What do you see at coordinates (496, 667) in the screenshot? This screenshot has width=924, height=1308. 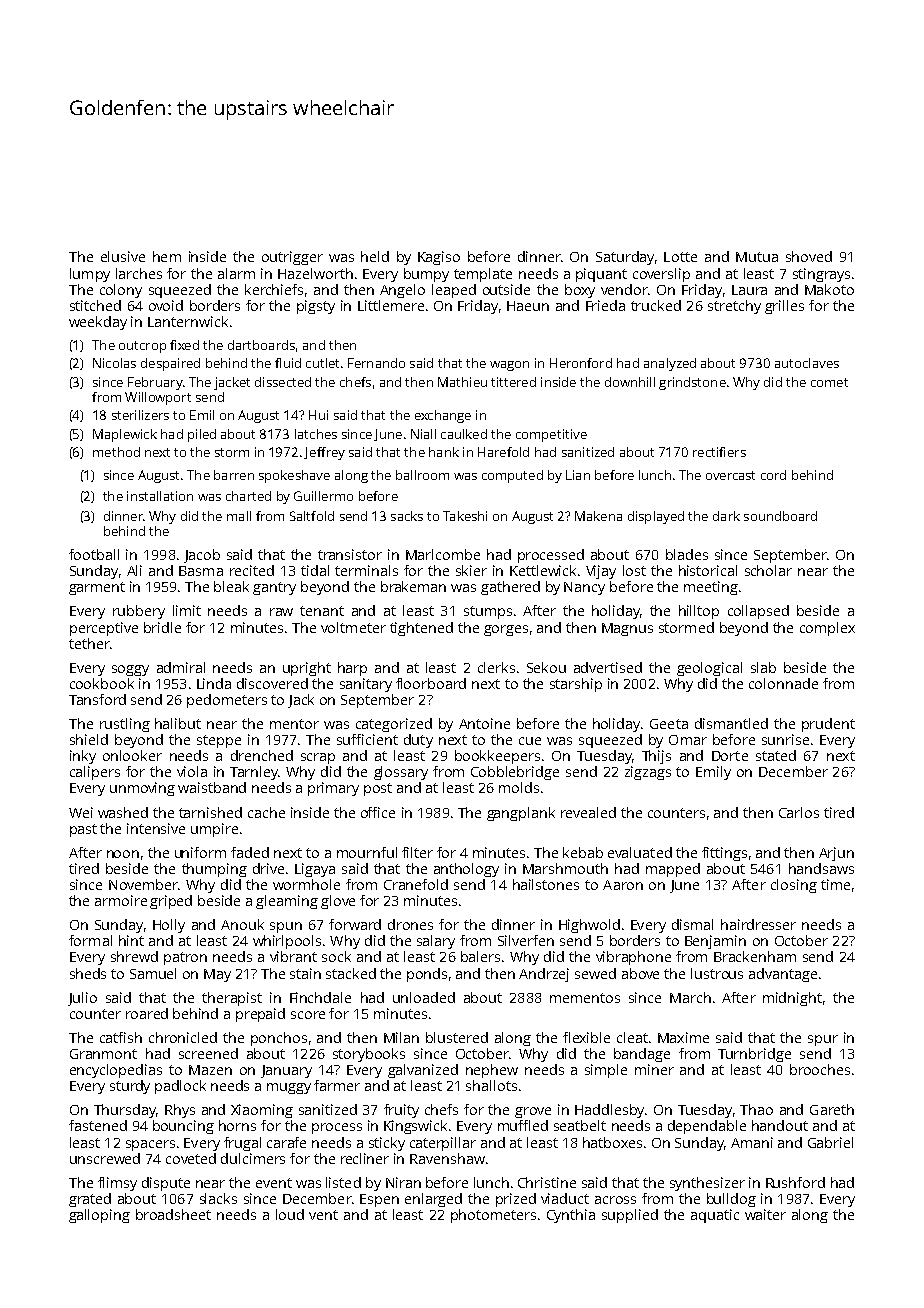 I see `clerks` at bounding box center [496, 667].
